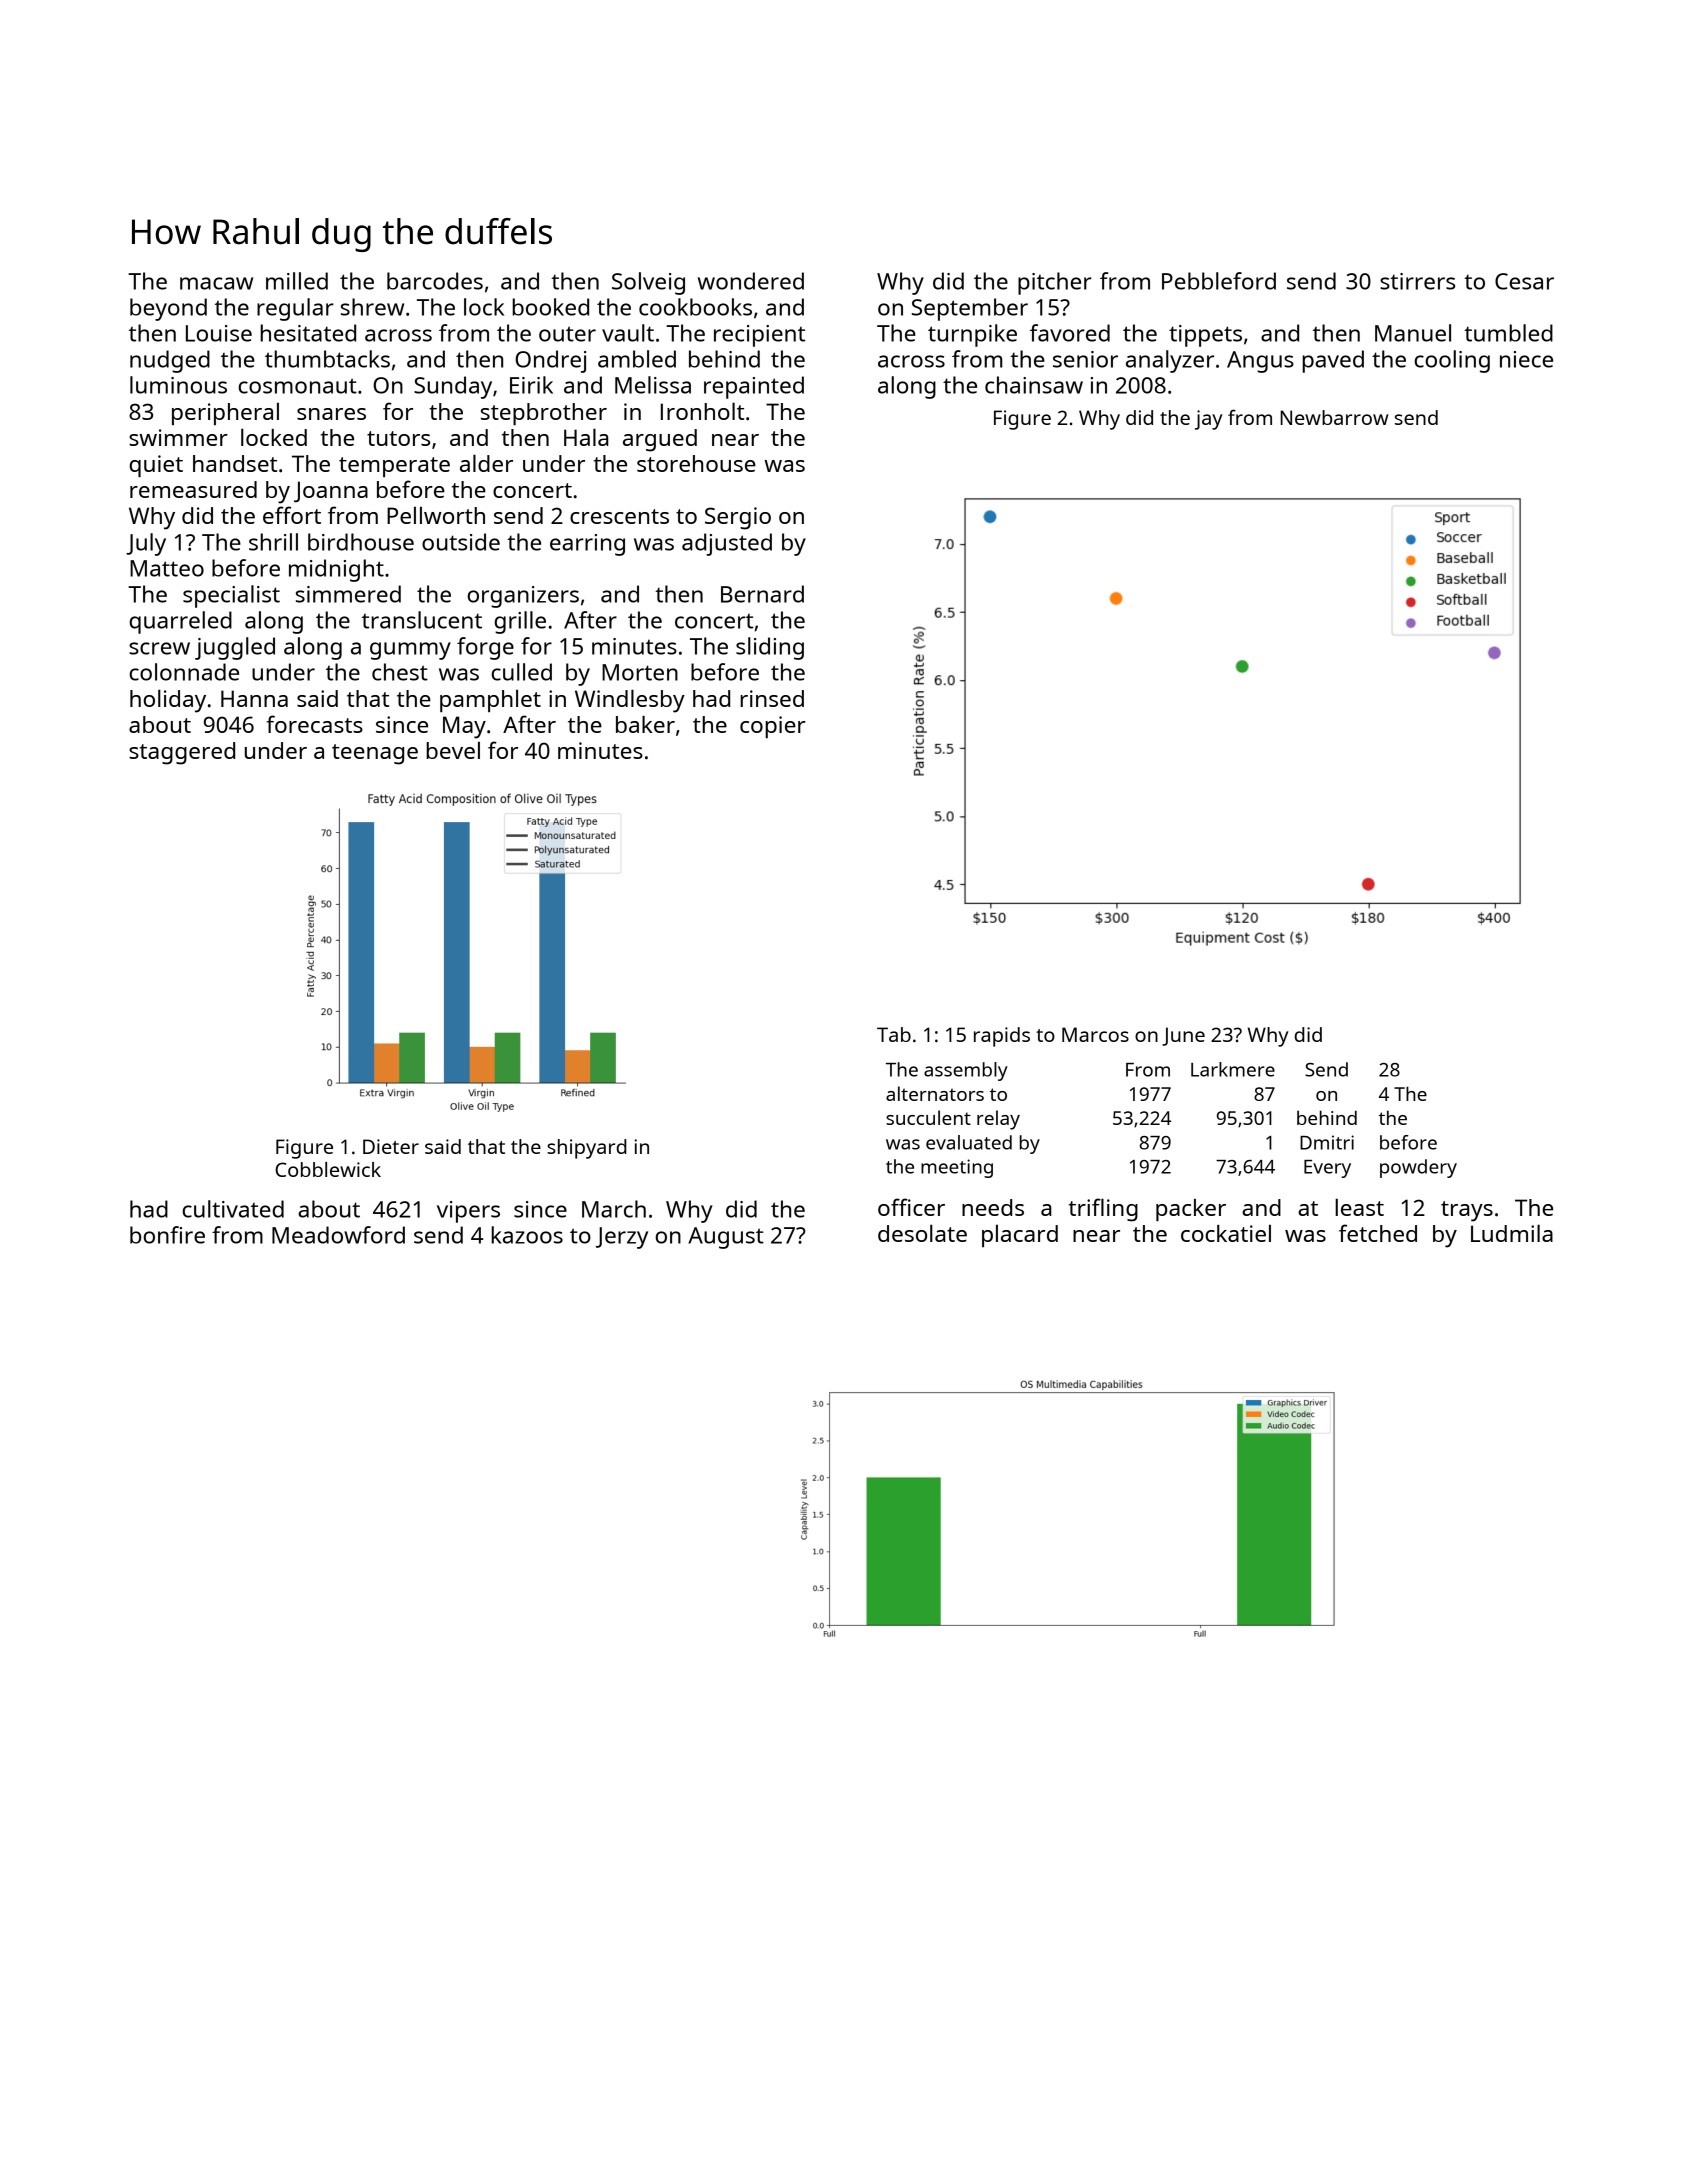 This document has width=1683, height=2178. What do you see at coordinates (1002, 1037) in the document?
I see `rapids` at bounding box center [1002, 1037].
